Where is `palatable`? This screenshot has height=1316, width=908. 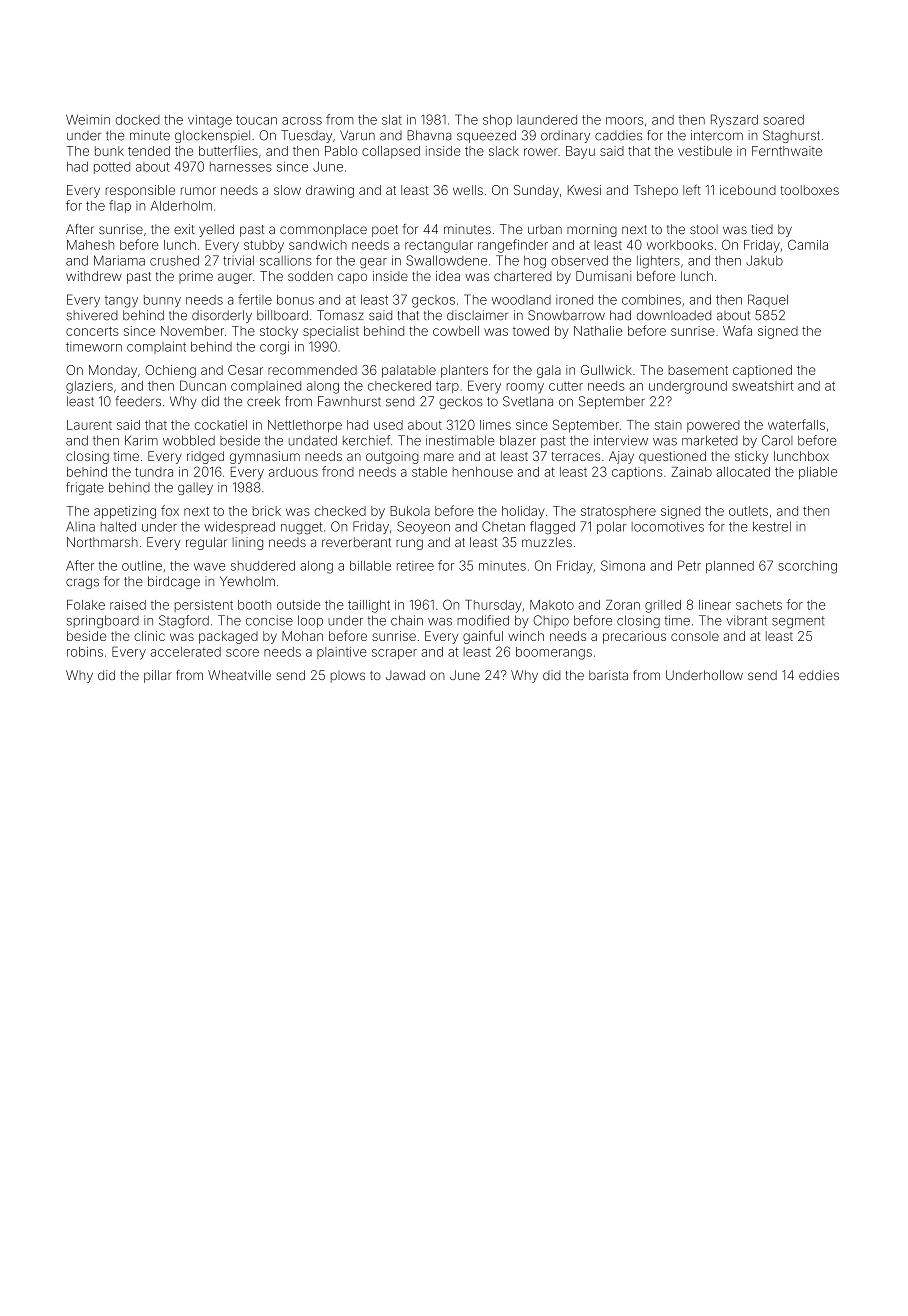
palatable is located at coordinates (409, 371).
